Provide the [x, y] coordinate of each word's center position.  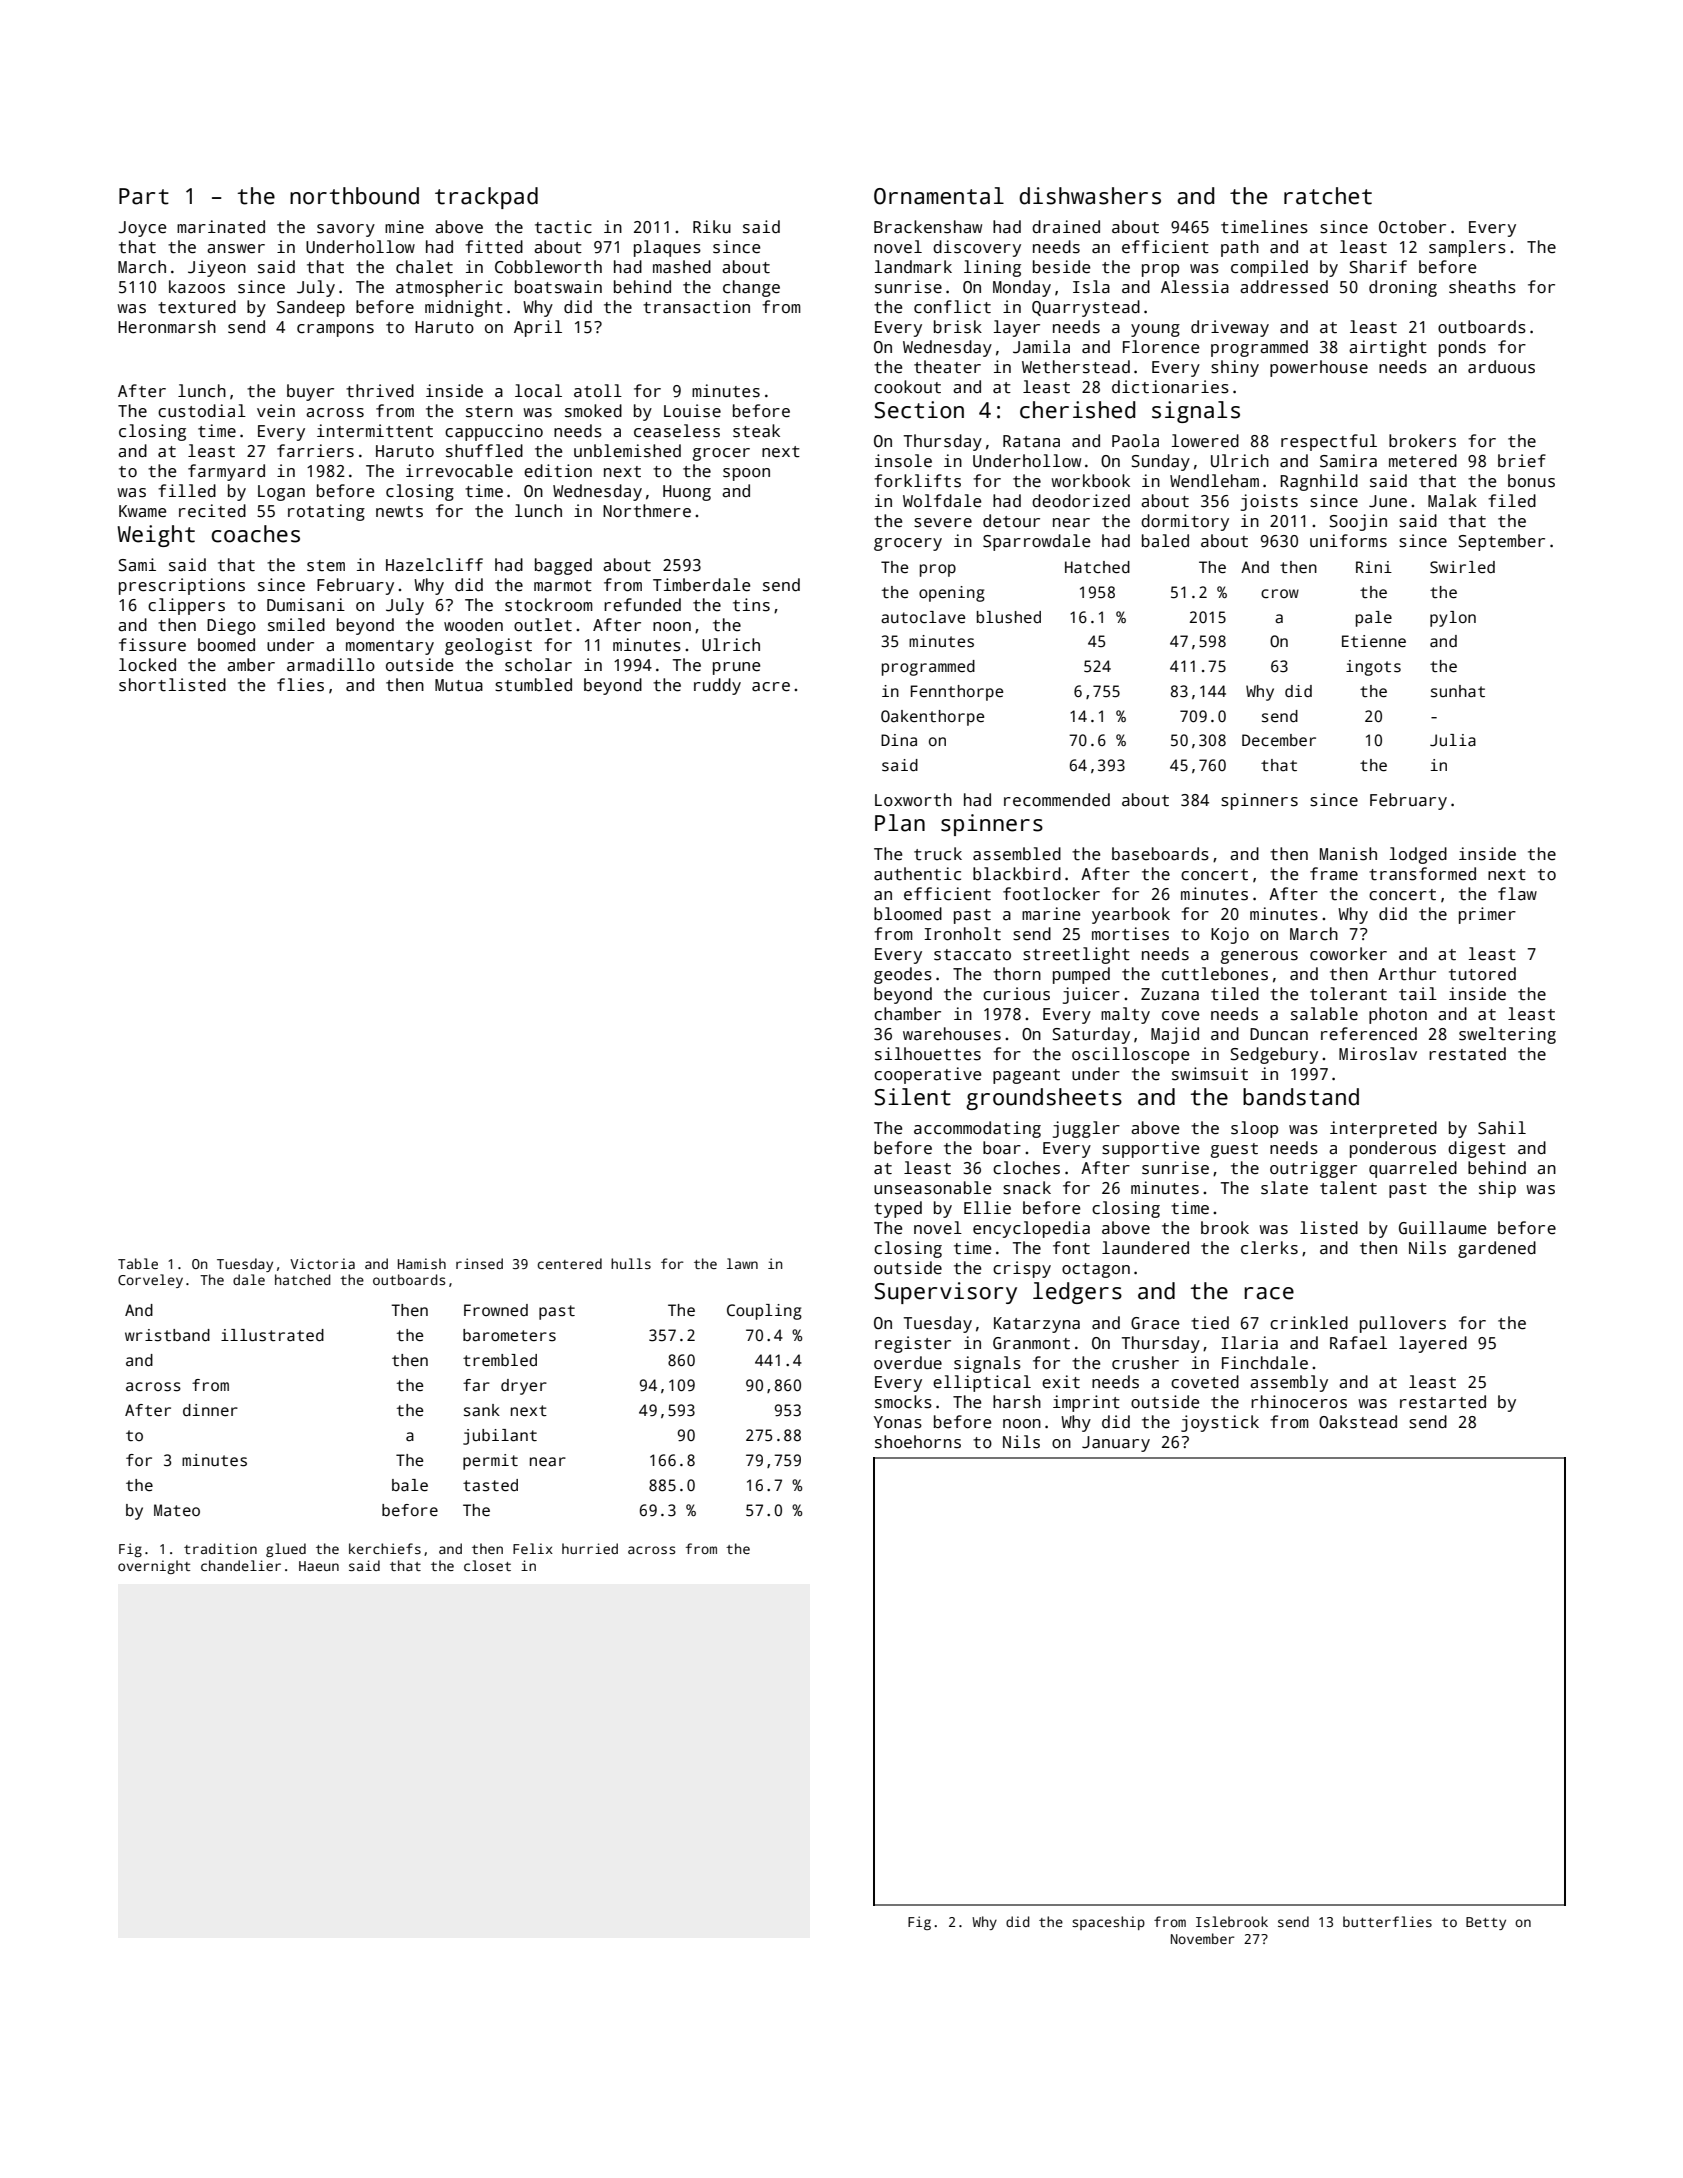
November [1203, 1938]
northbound [354, 196]
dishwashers [1090, 196]
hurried [590, 1548]
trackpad [486, 198]
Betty [1486, 1923]
